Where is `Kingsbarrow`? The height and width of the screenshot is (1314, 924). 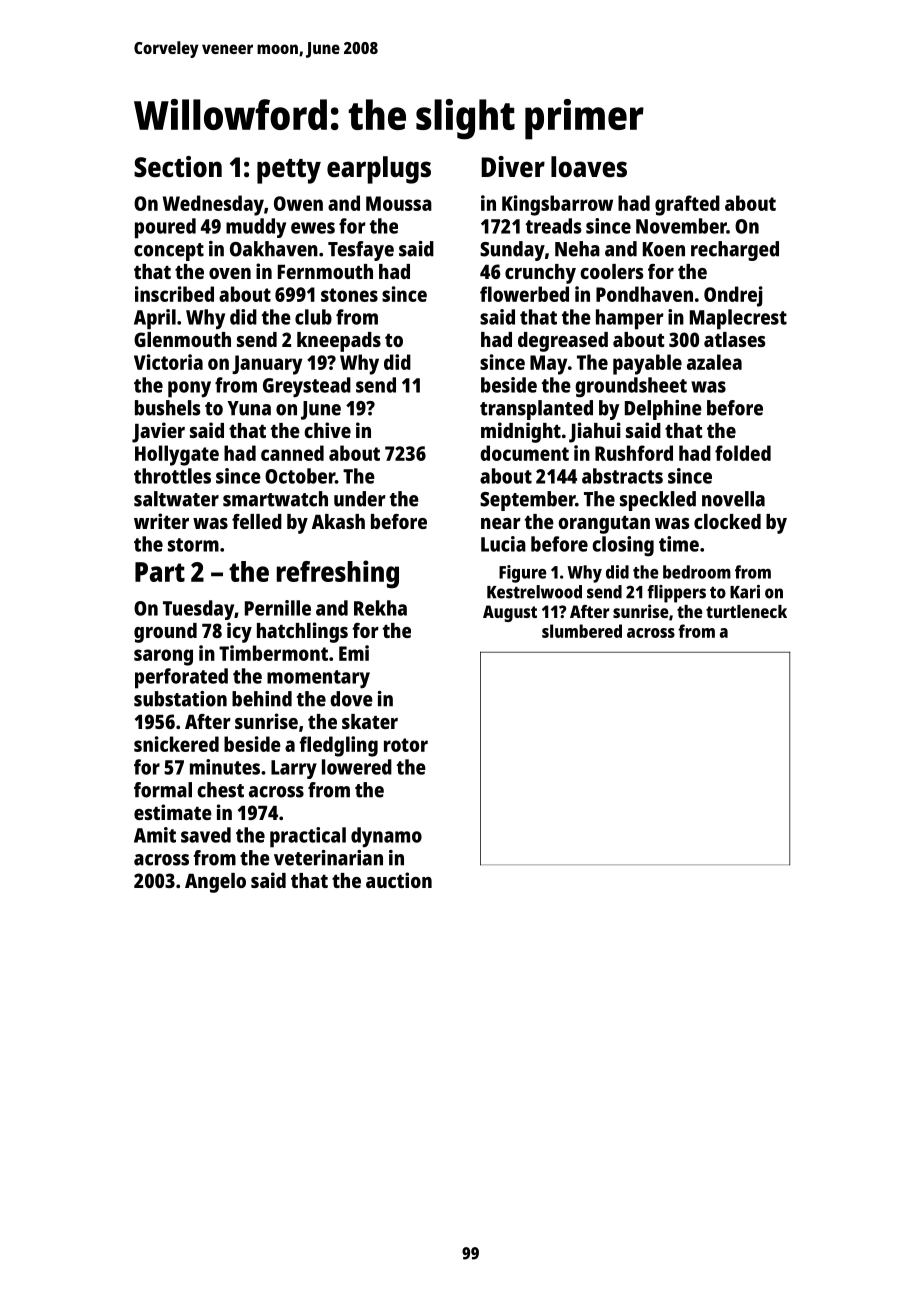
Kingsbarrow is located at coordinates (557, 205).
